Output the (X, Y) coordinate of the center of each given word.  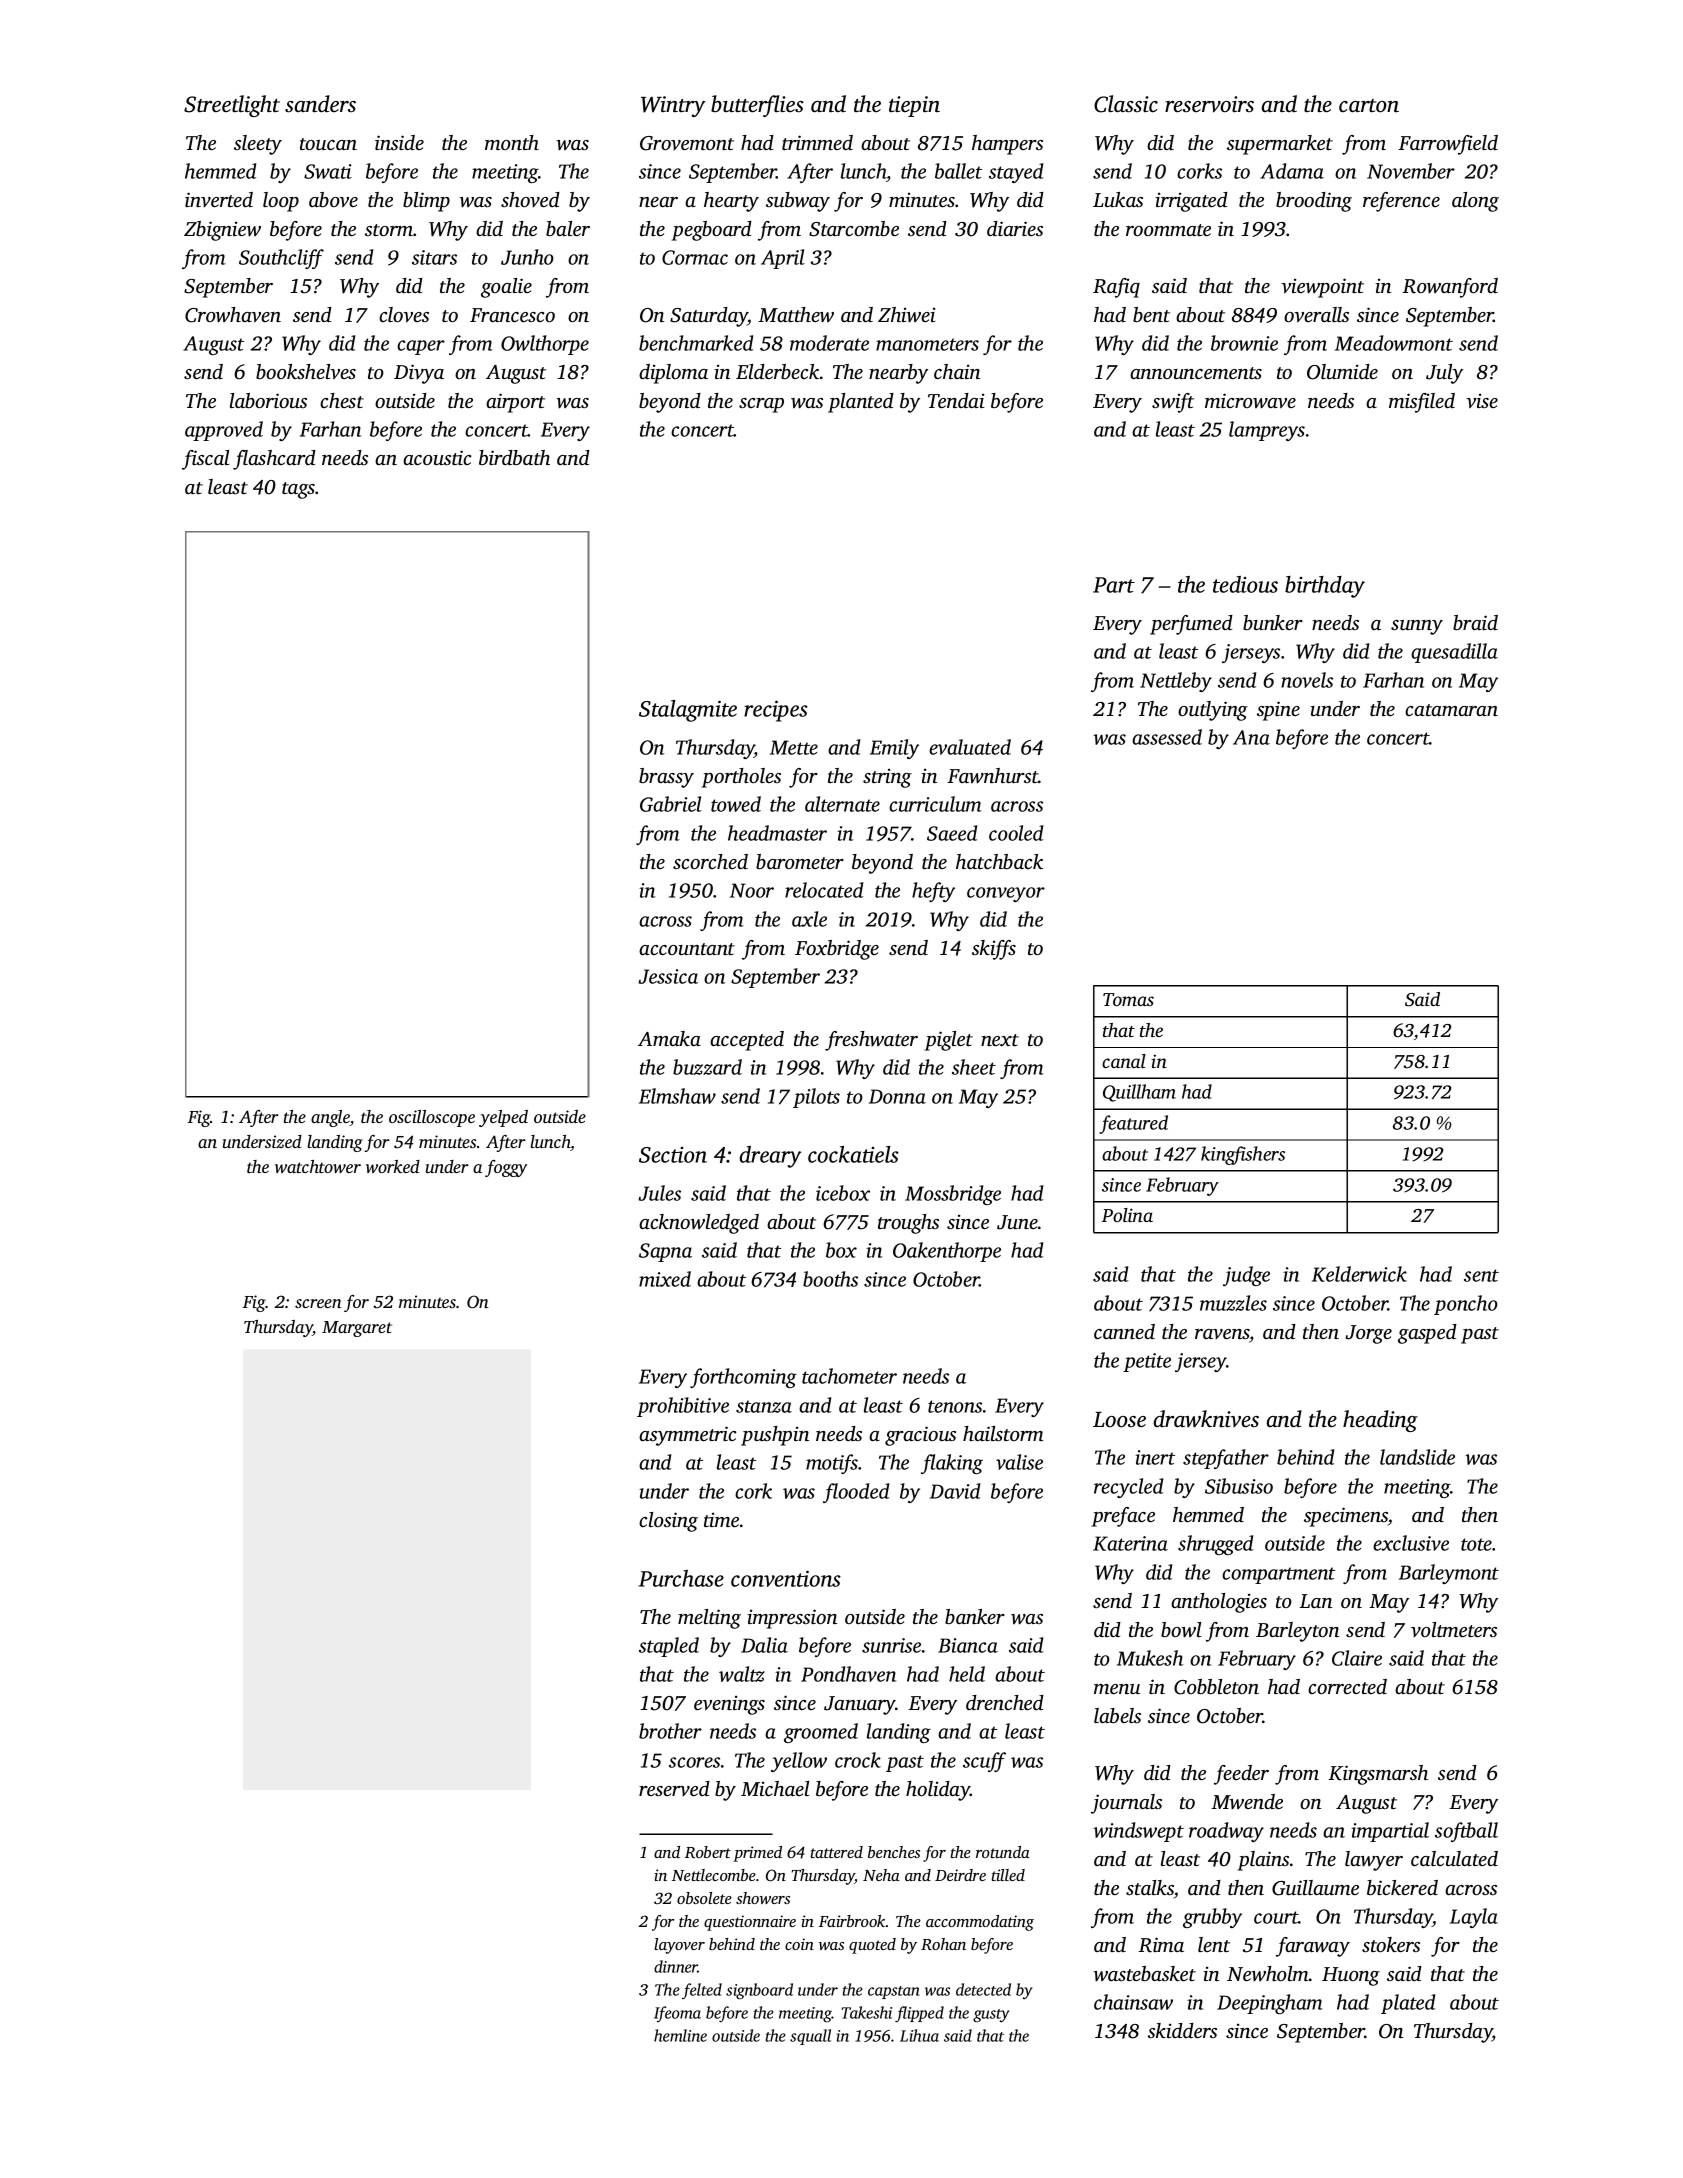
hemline (680, 2035)
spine (1278, 711)
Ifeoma (677, 2014)
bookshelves (306, 371)
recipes (776, 711)
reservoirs (1209, 104)
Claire (1357, 1658)
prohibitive (683, 1407)
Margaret (357, 1329)
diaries (1015, 228)
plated (1408, 2004)
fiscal (205, 460)
